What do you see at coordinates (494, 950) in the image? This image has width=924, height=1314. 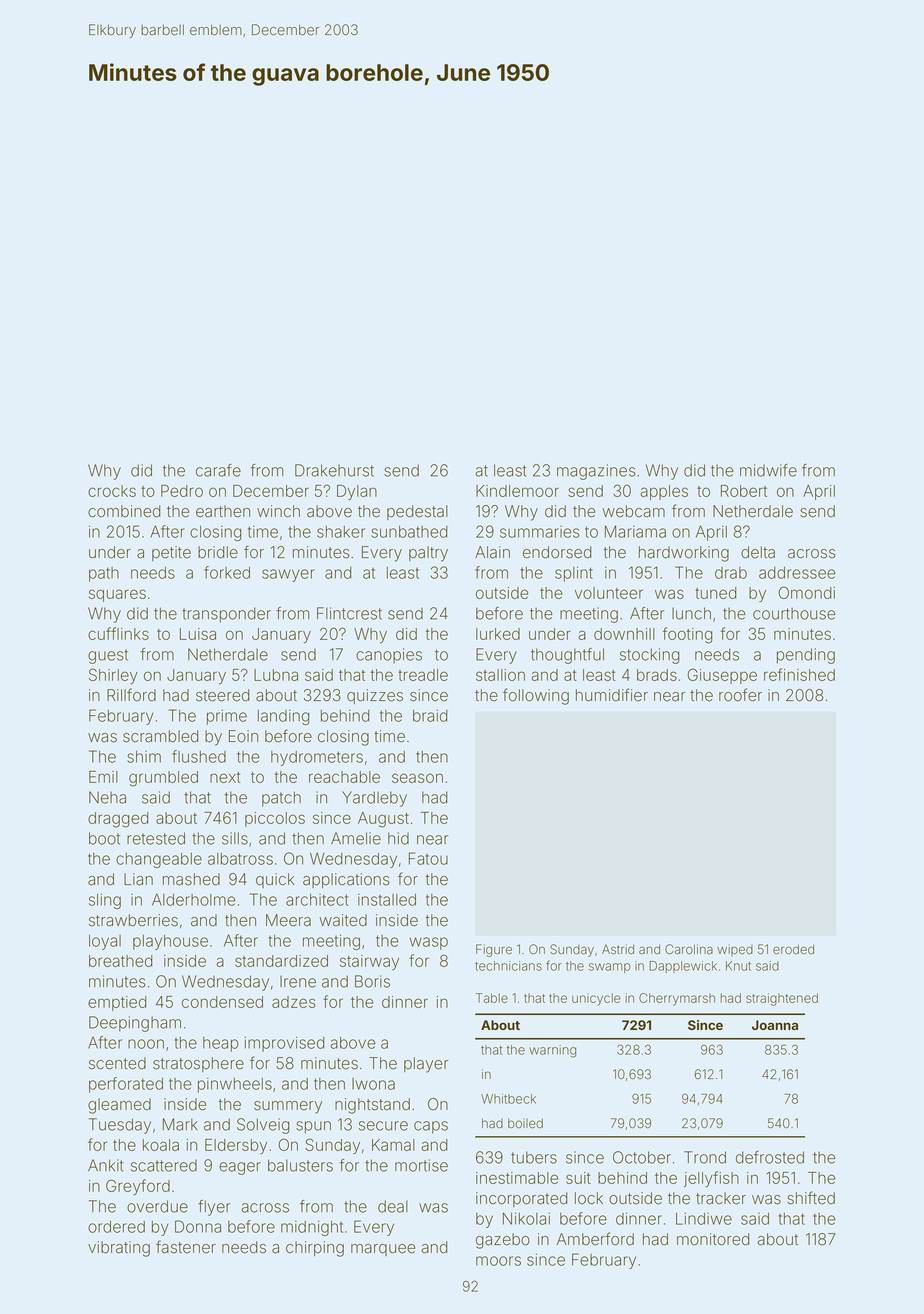 I see `Figure` at bounding box center [494, 950].
